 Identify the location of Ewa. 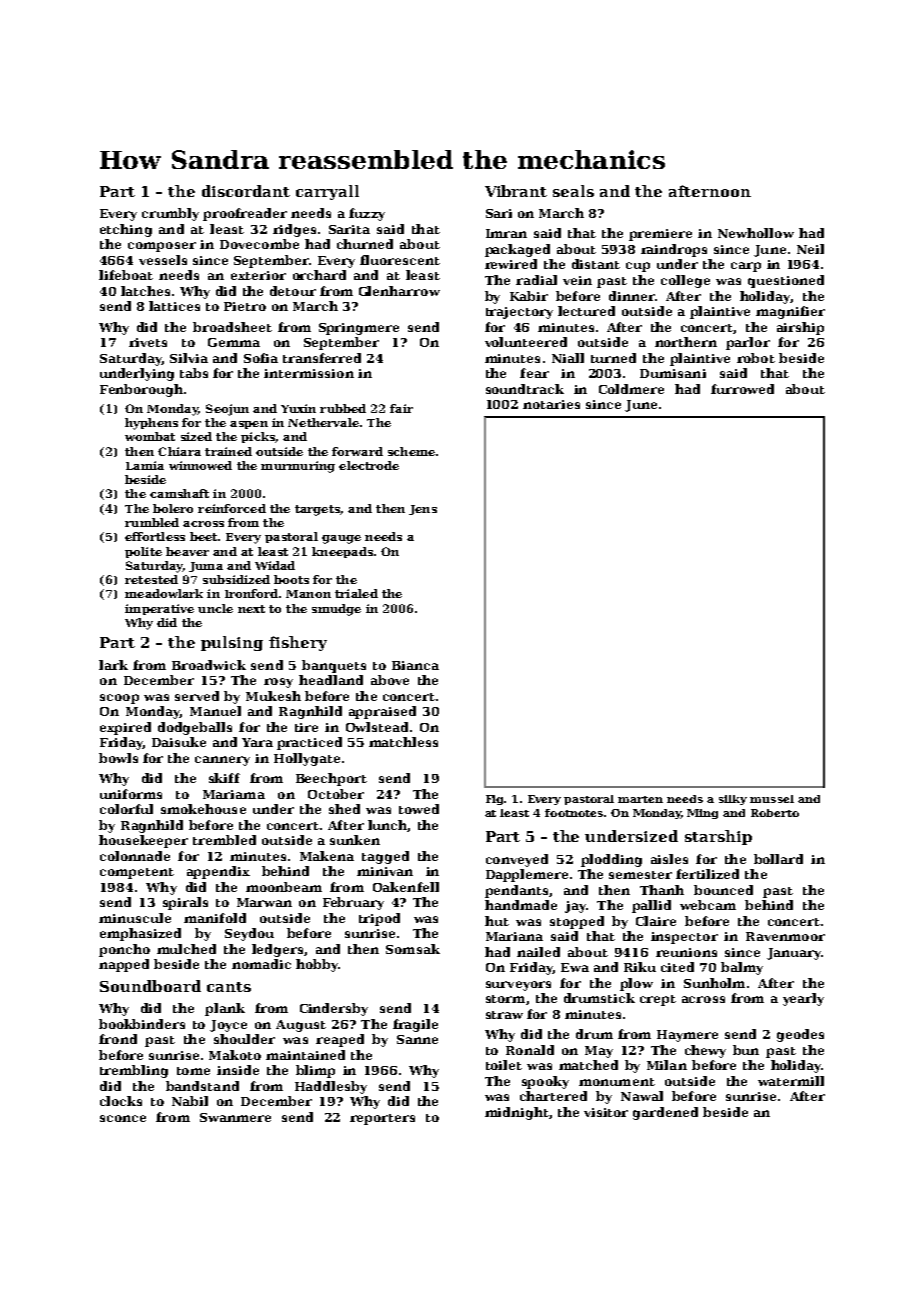
(575, 967).
